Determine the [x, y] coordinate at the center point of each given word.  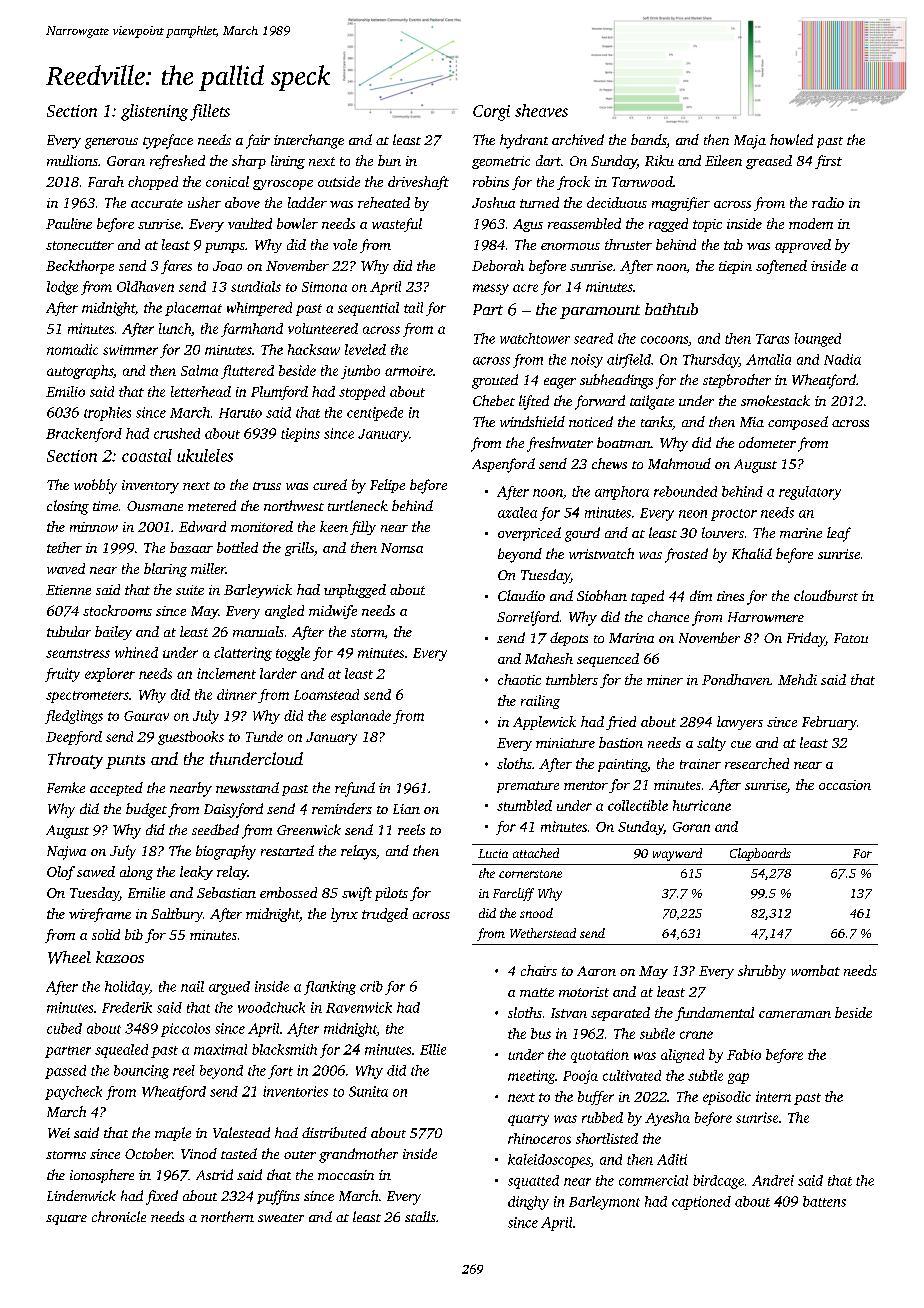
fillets [210, 112]
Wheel [69, 957]
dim [701, 595]
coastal [147, 455]
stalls [420, 1216]
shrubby [762, 972]
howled [791, 139]
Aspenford [503, 465]
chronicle [119, 1216]
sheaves [541, 110]
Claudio [521, 595]
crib [371, 986]
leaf [839, 534]
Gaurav [146, 716]
